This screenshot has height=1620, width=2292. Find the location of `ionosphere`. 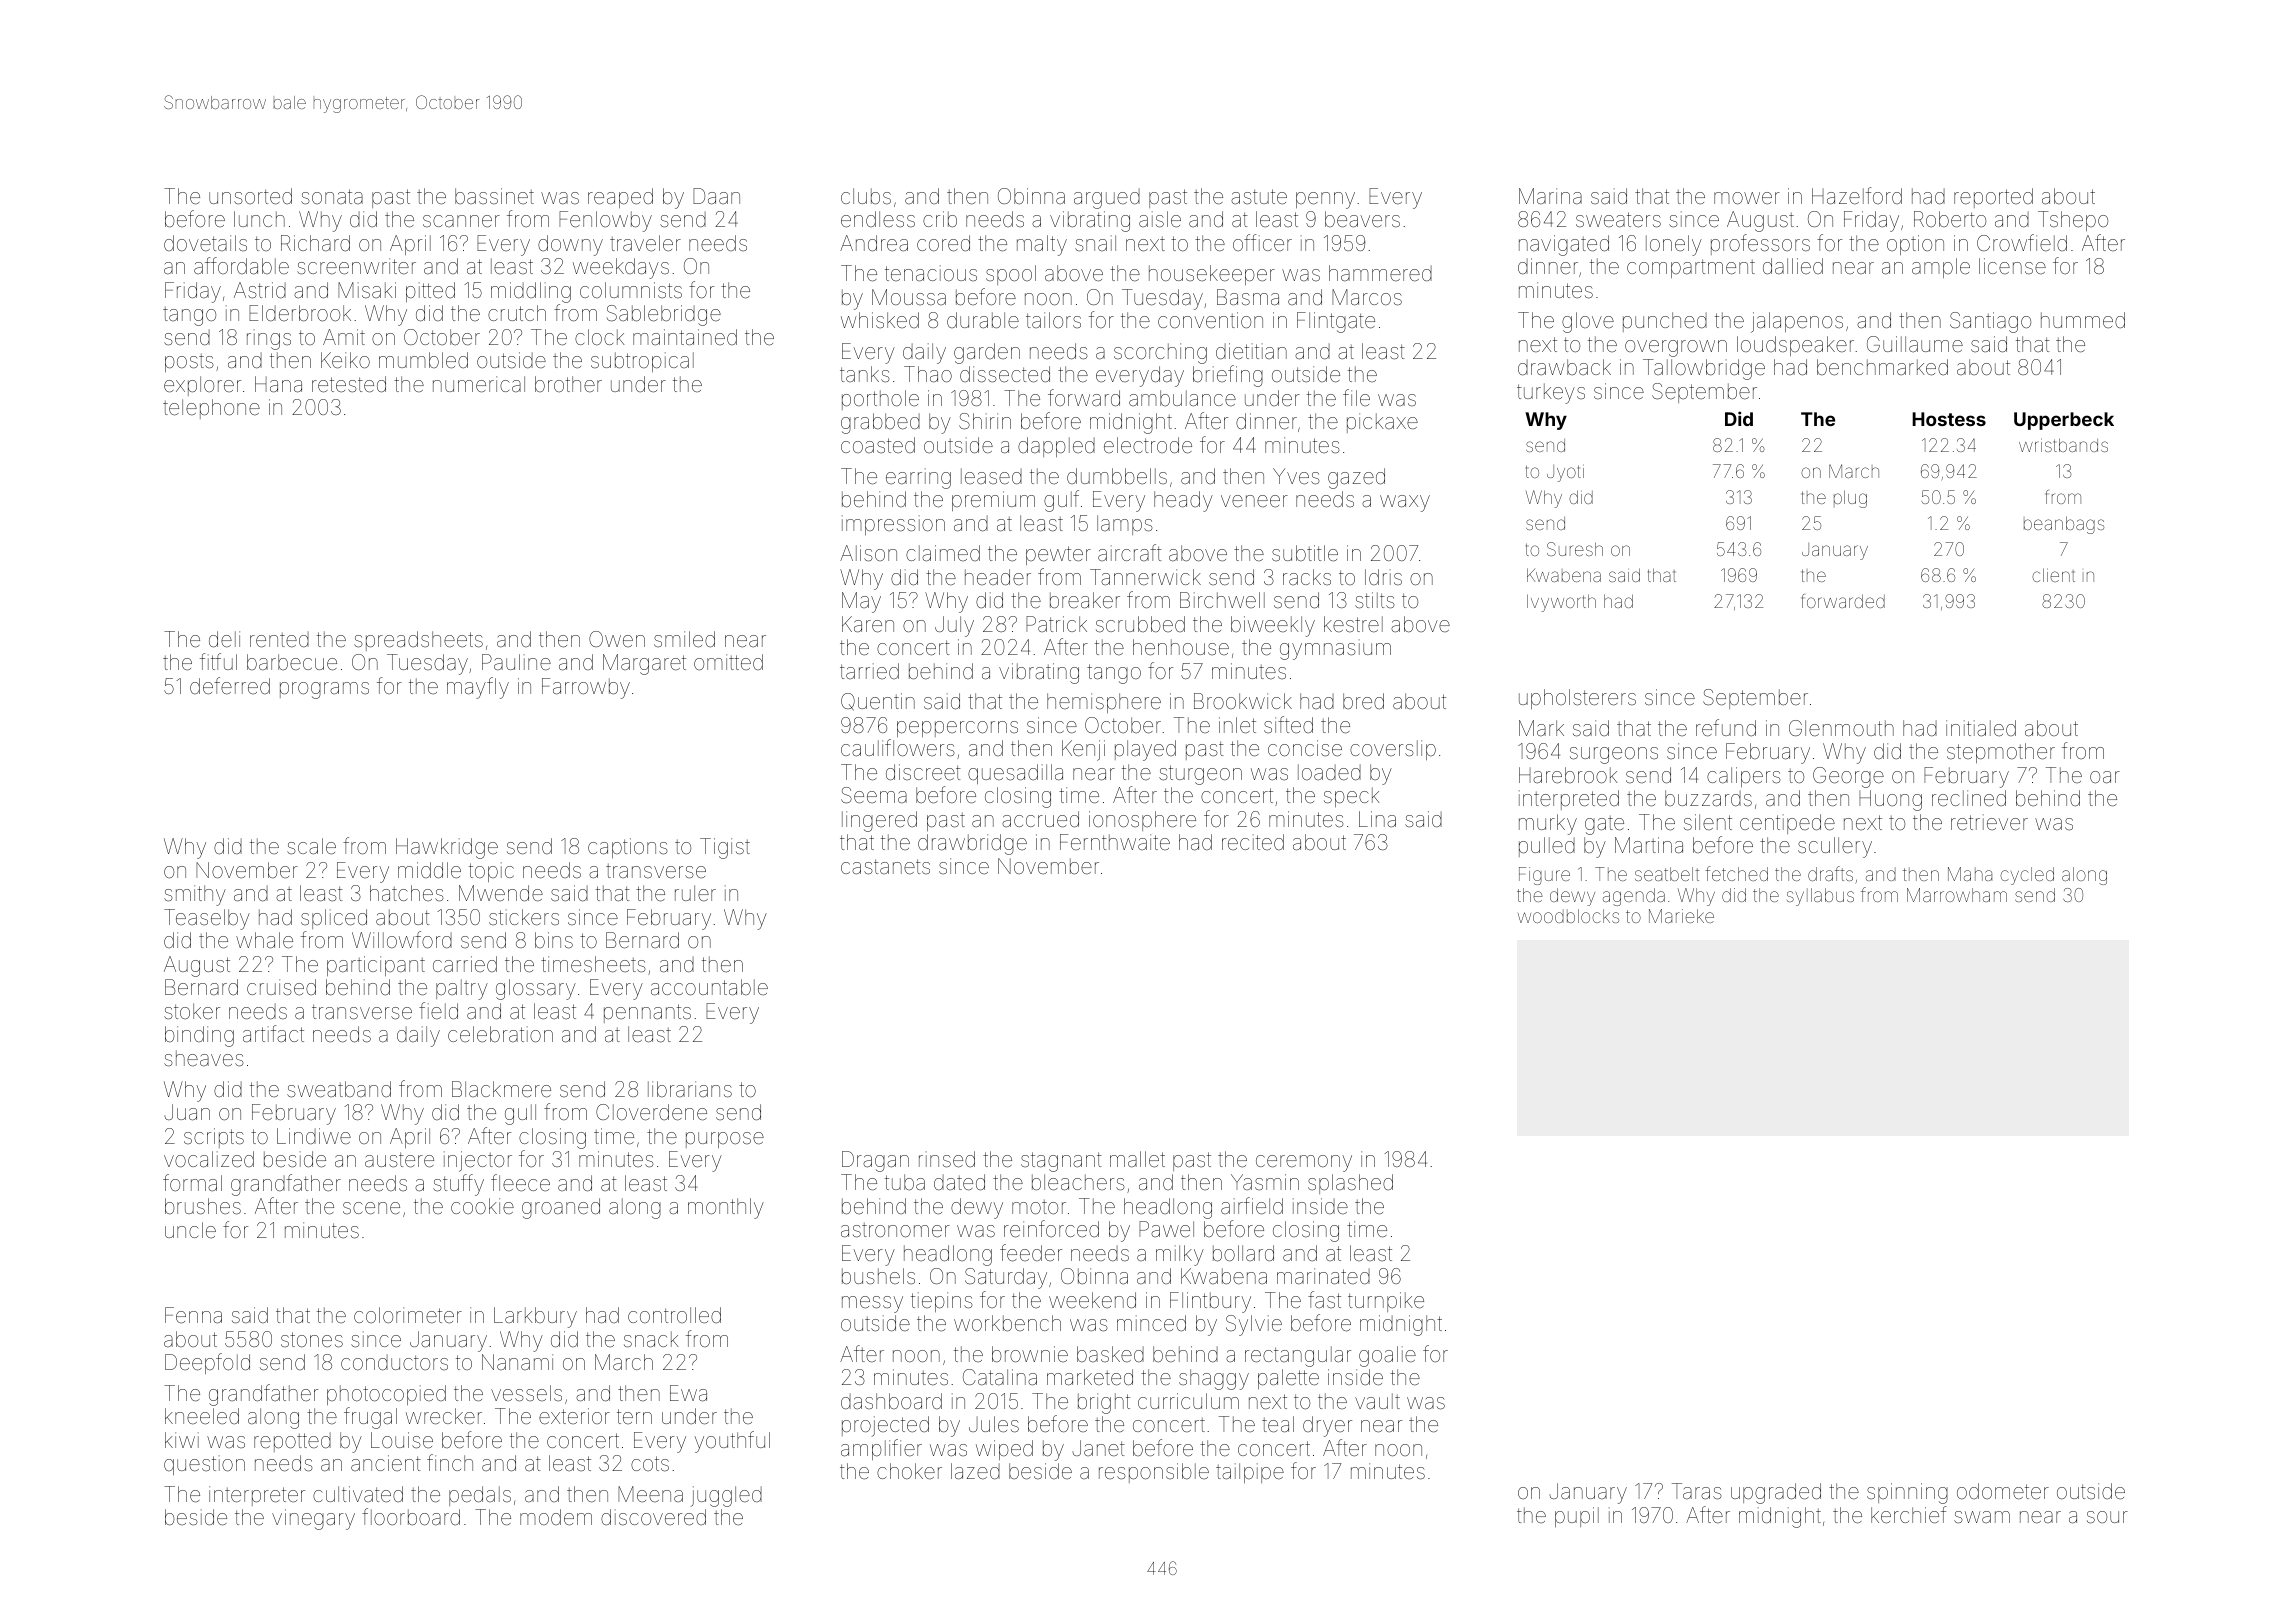

ionosphere is located at coordinates (1142, 821).
